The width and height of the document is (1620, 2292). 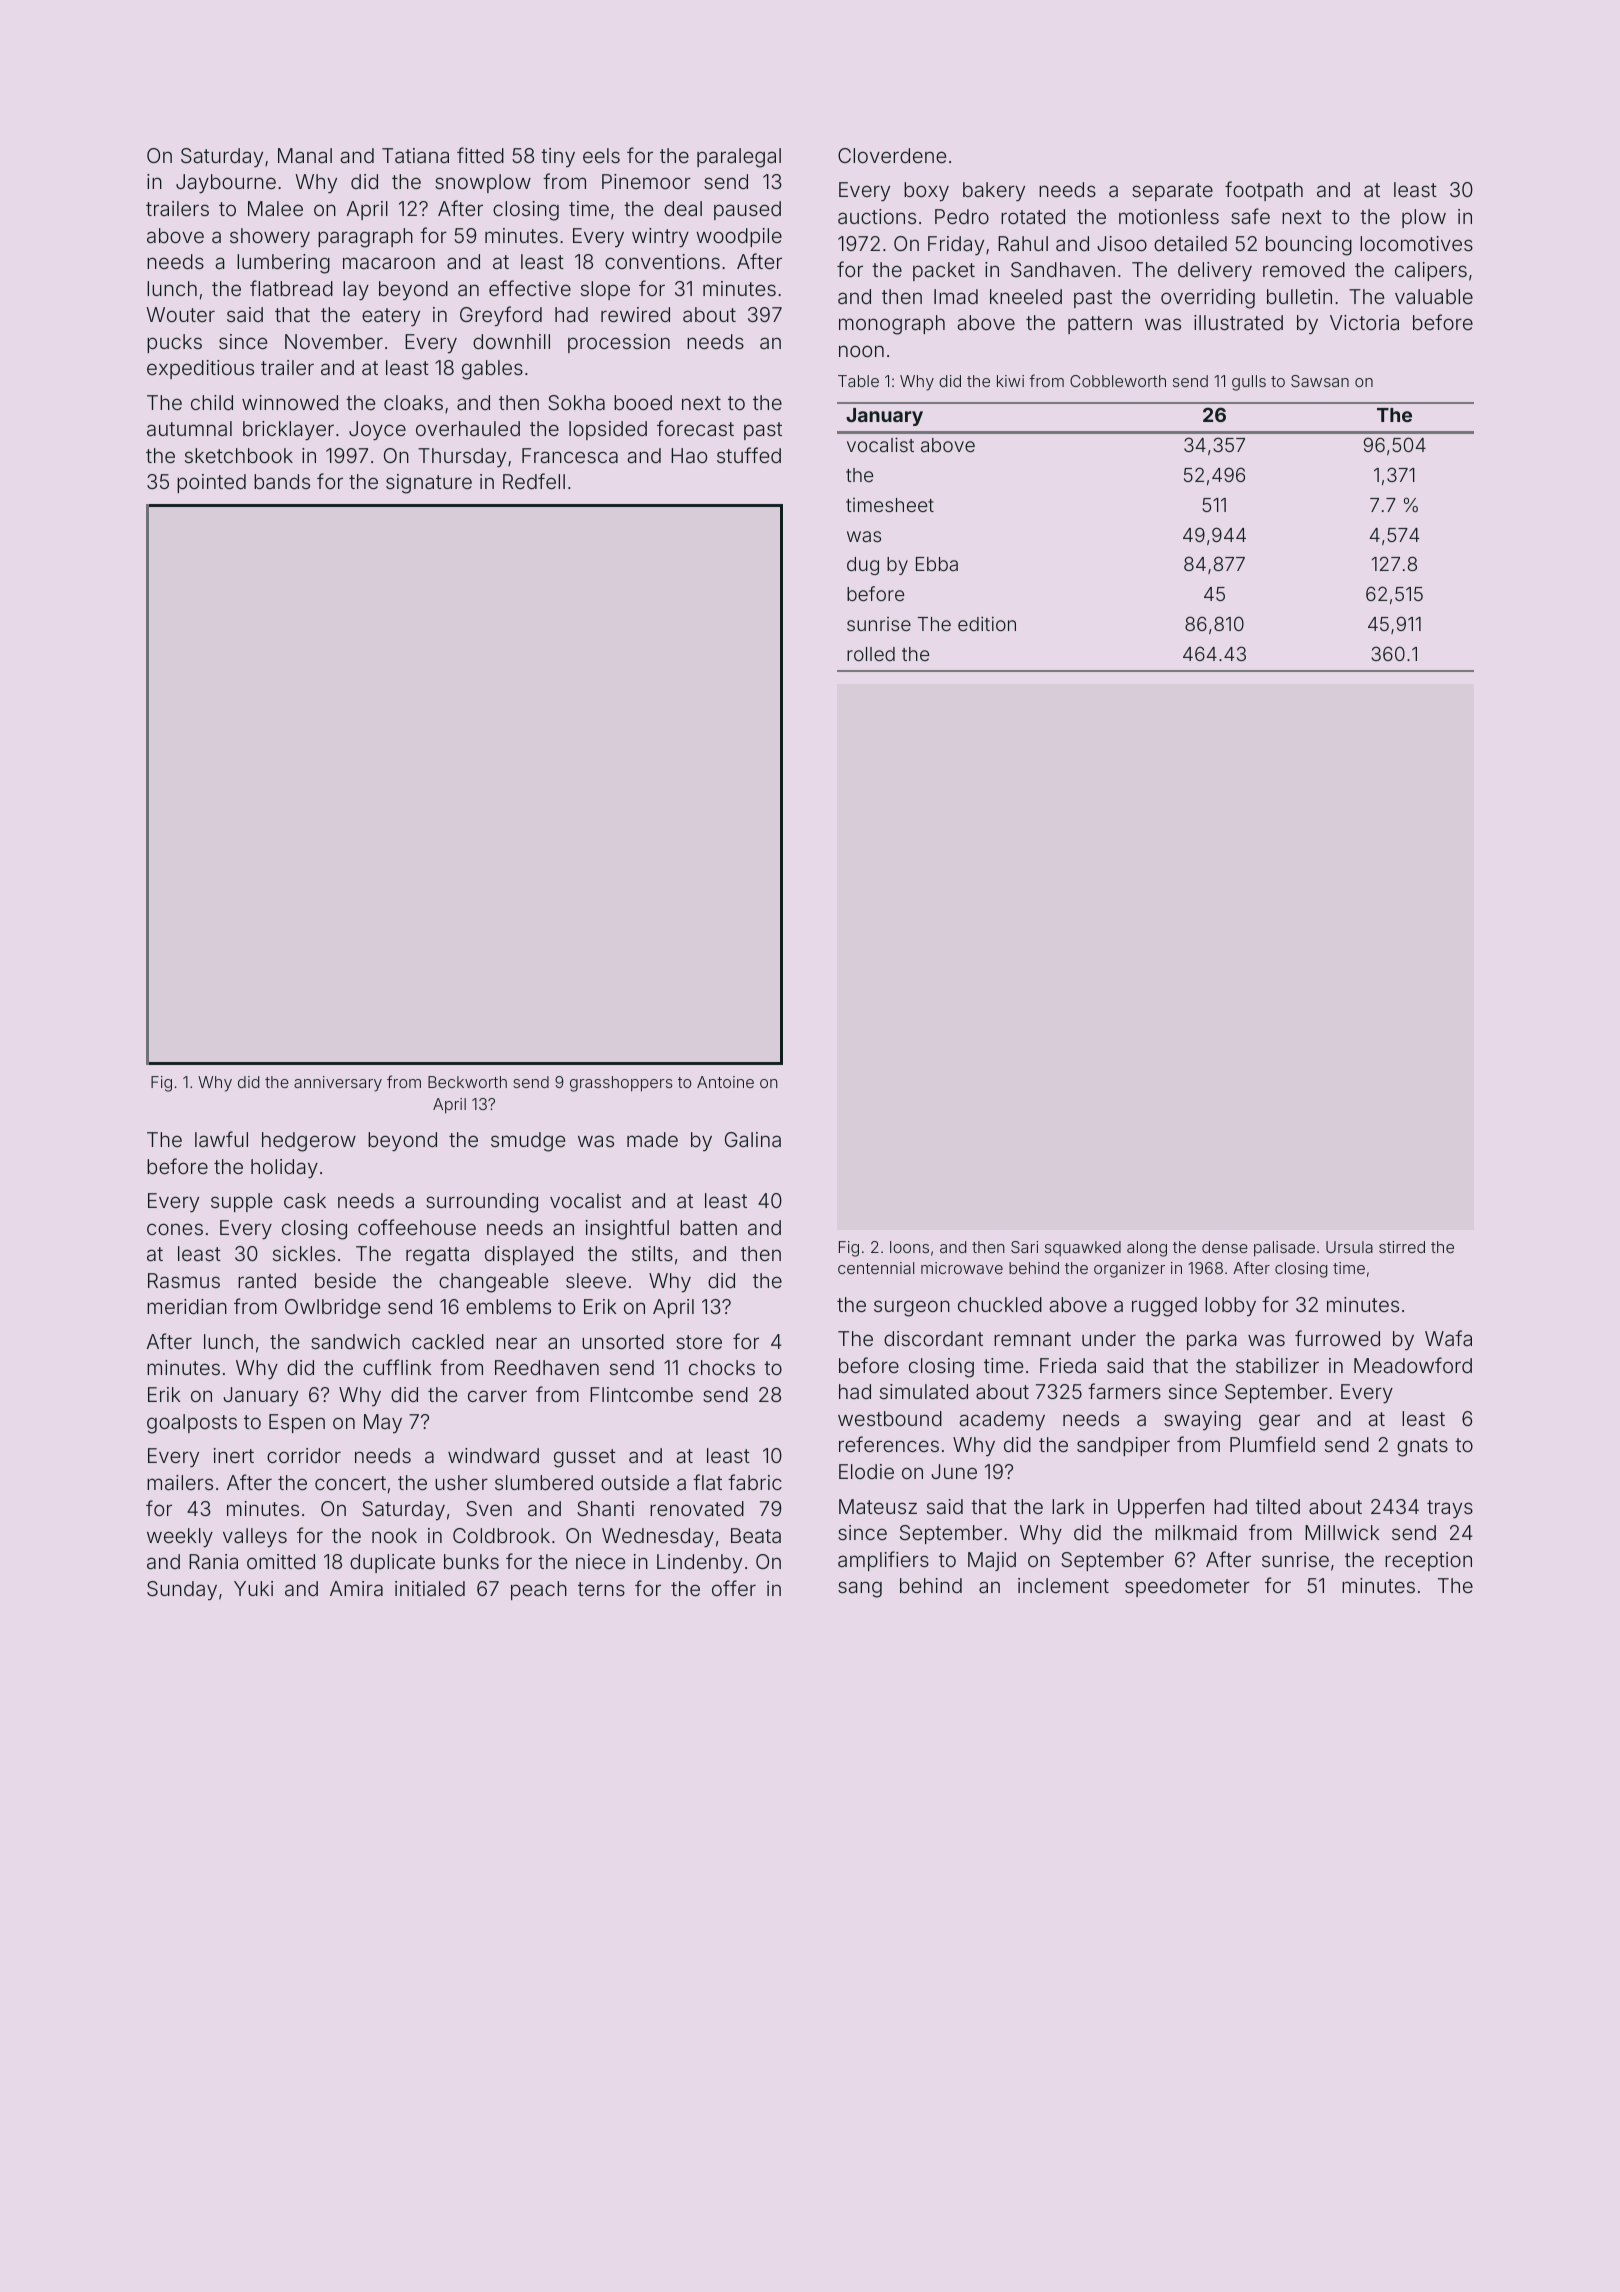 What do you see at coordinates (338, 1084) in the document?
I see `anniversary` at bounding box center [338, 1084].
